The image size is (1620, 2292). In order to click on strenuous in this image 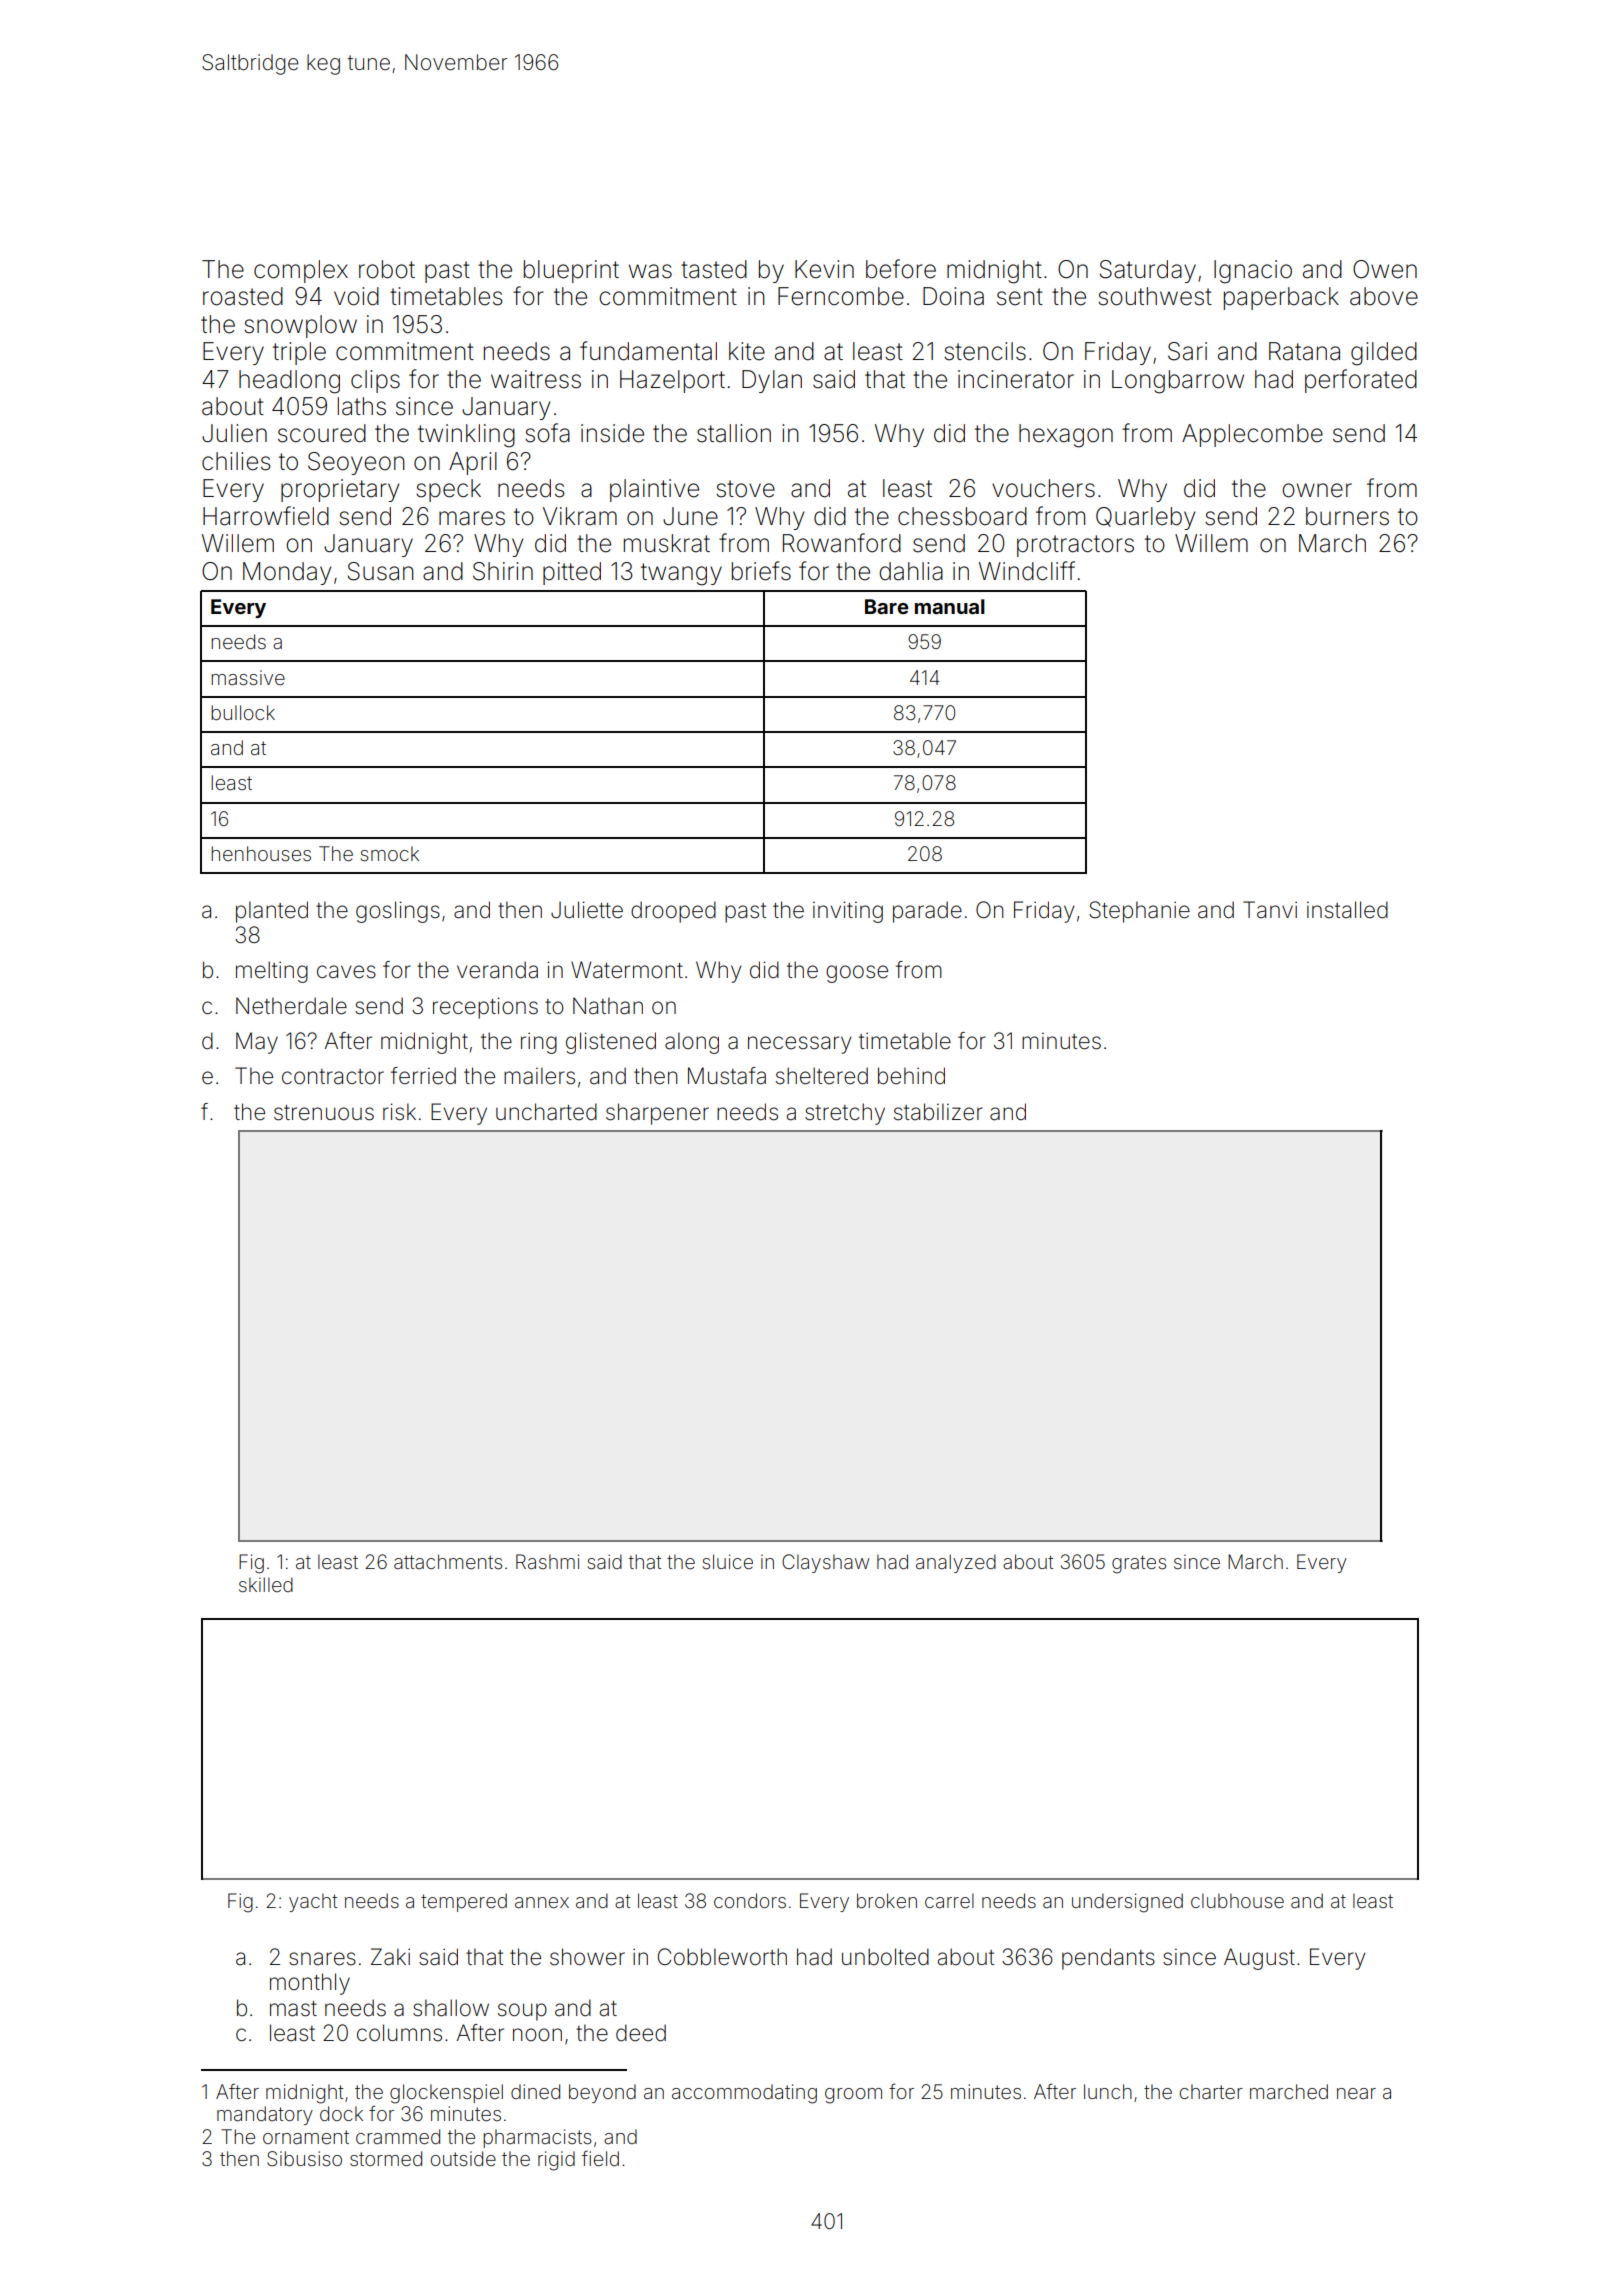, I will do `click(324, 1113)`.
